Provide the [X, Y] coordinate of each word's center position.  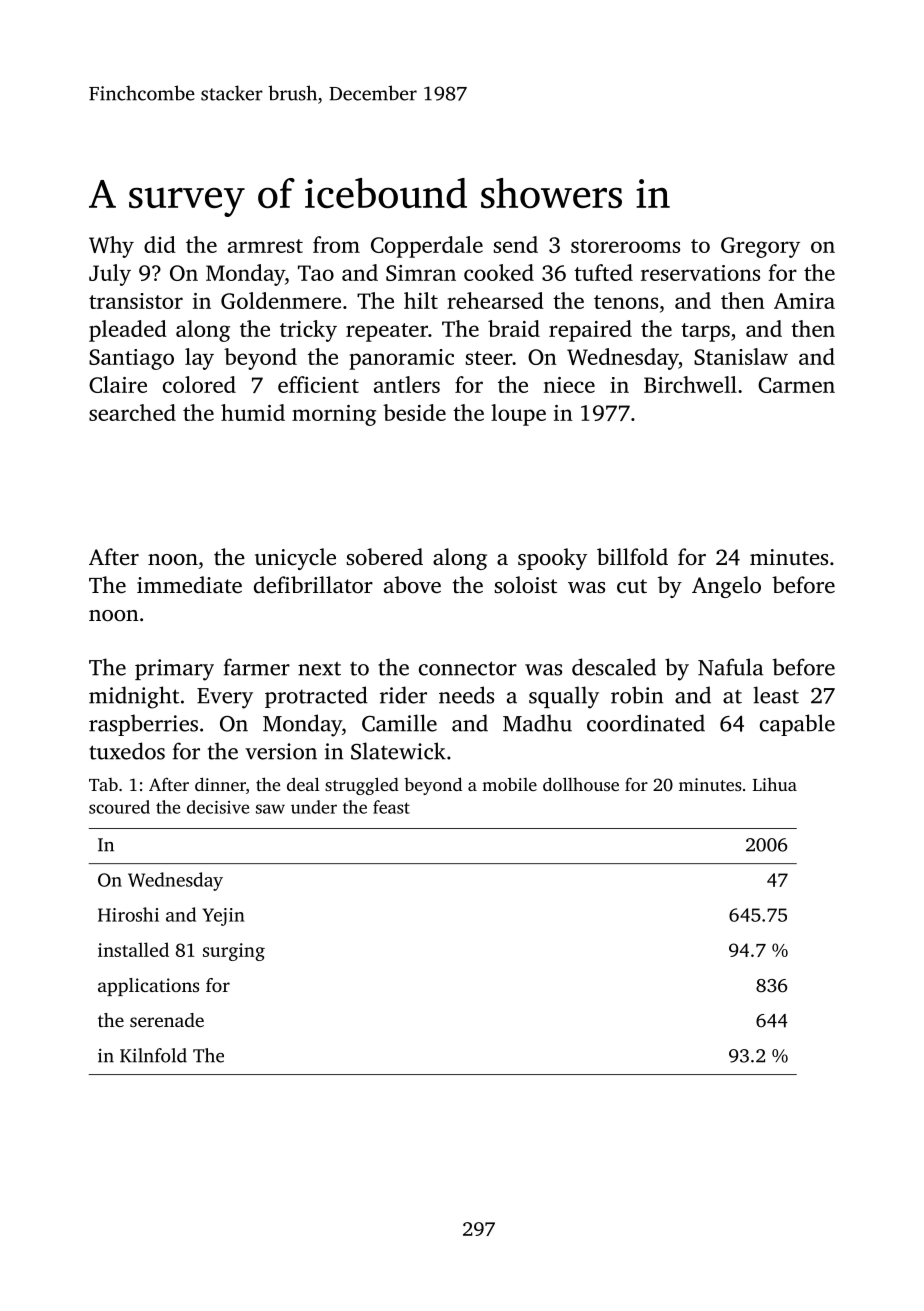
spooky [552, 559]
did [160, 244]
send [516, 244]
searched [132, 412]
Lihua [775, 784]
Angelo [726, 587]
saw [270, 809]
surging [234, 952]
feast [391, 807]
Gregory [760, 247]
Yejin [223, 917]
